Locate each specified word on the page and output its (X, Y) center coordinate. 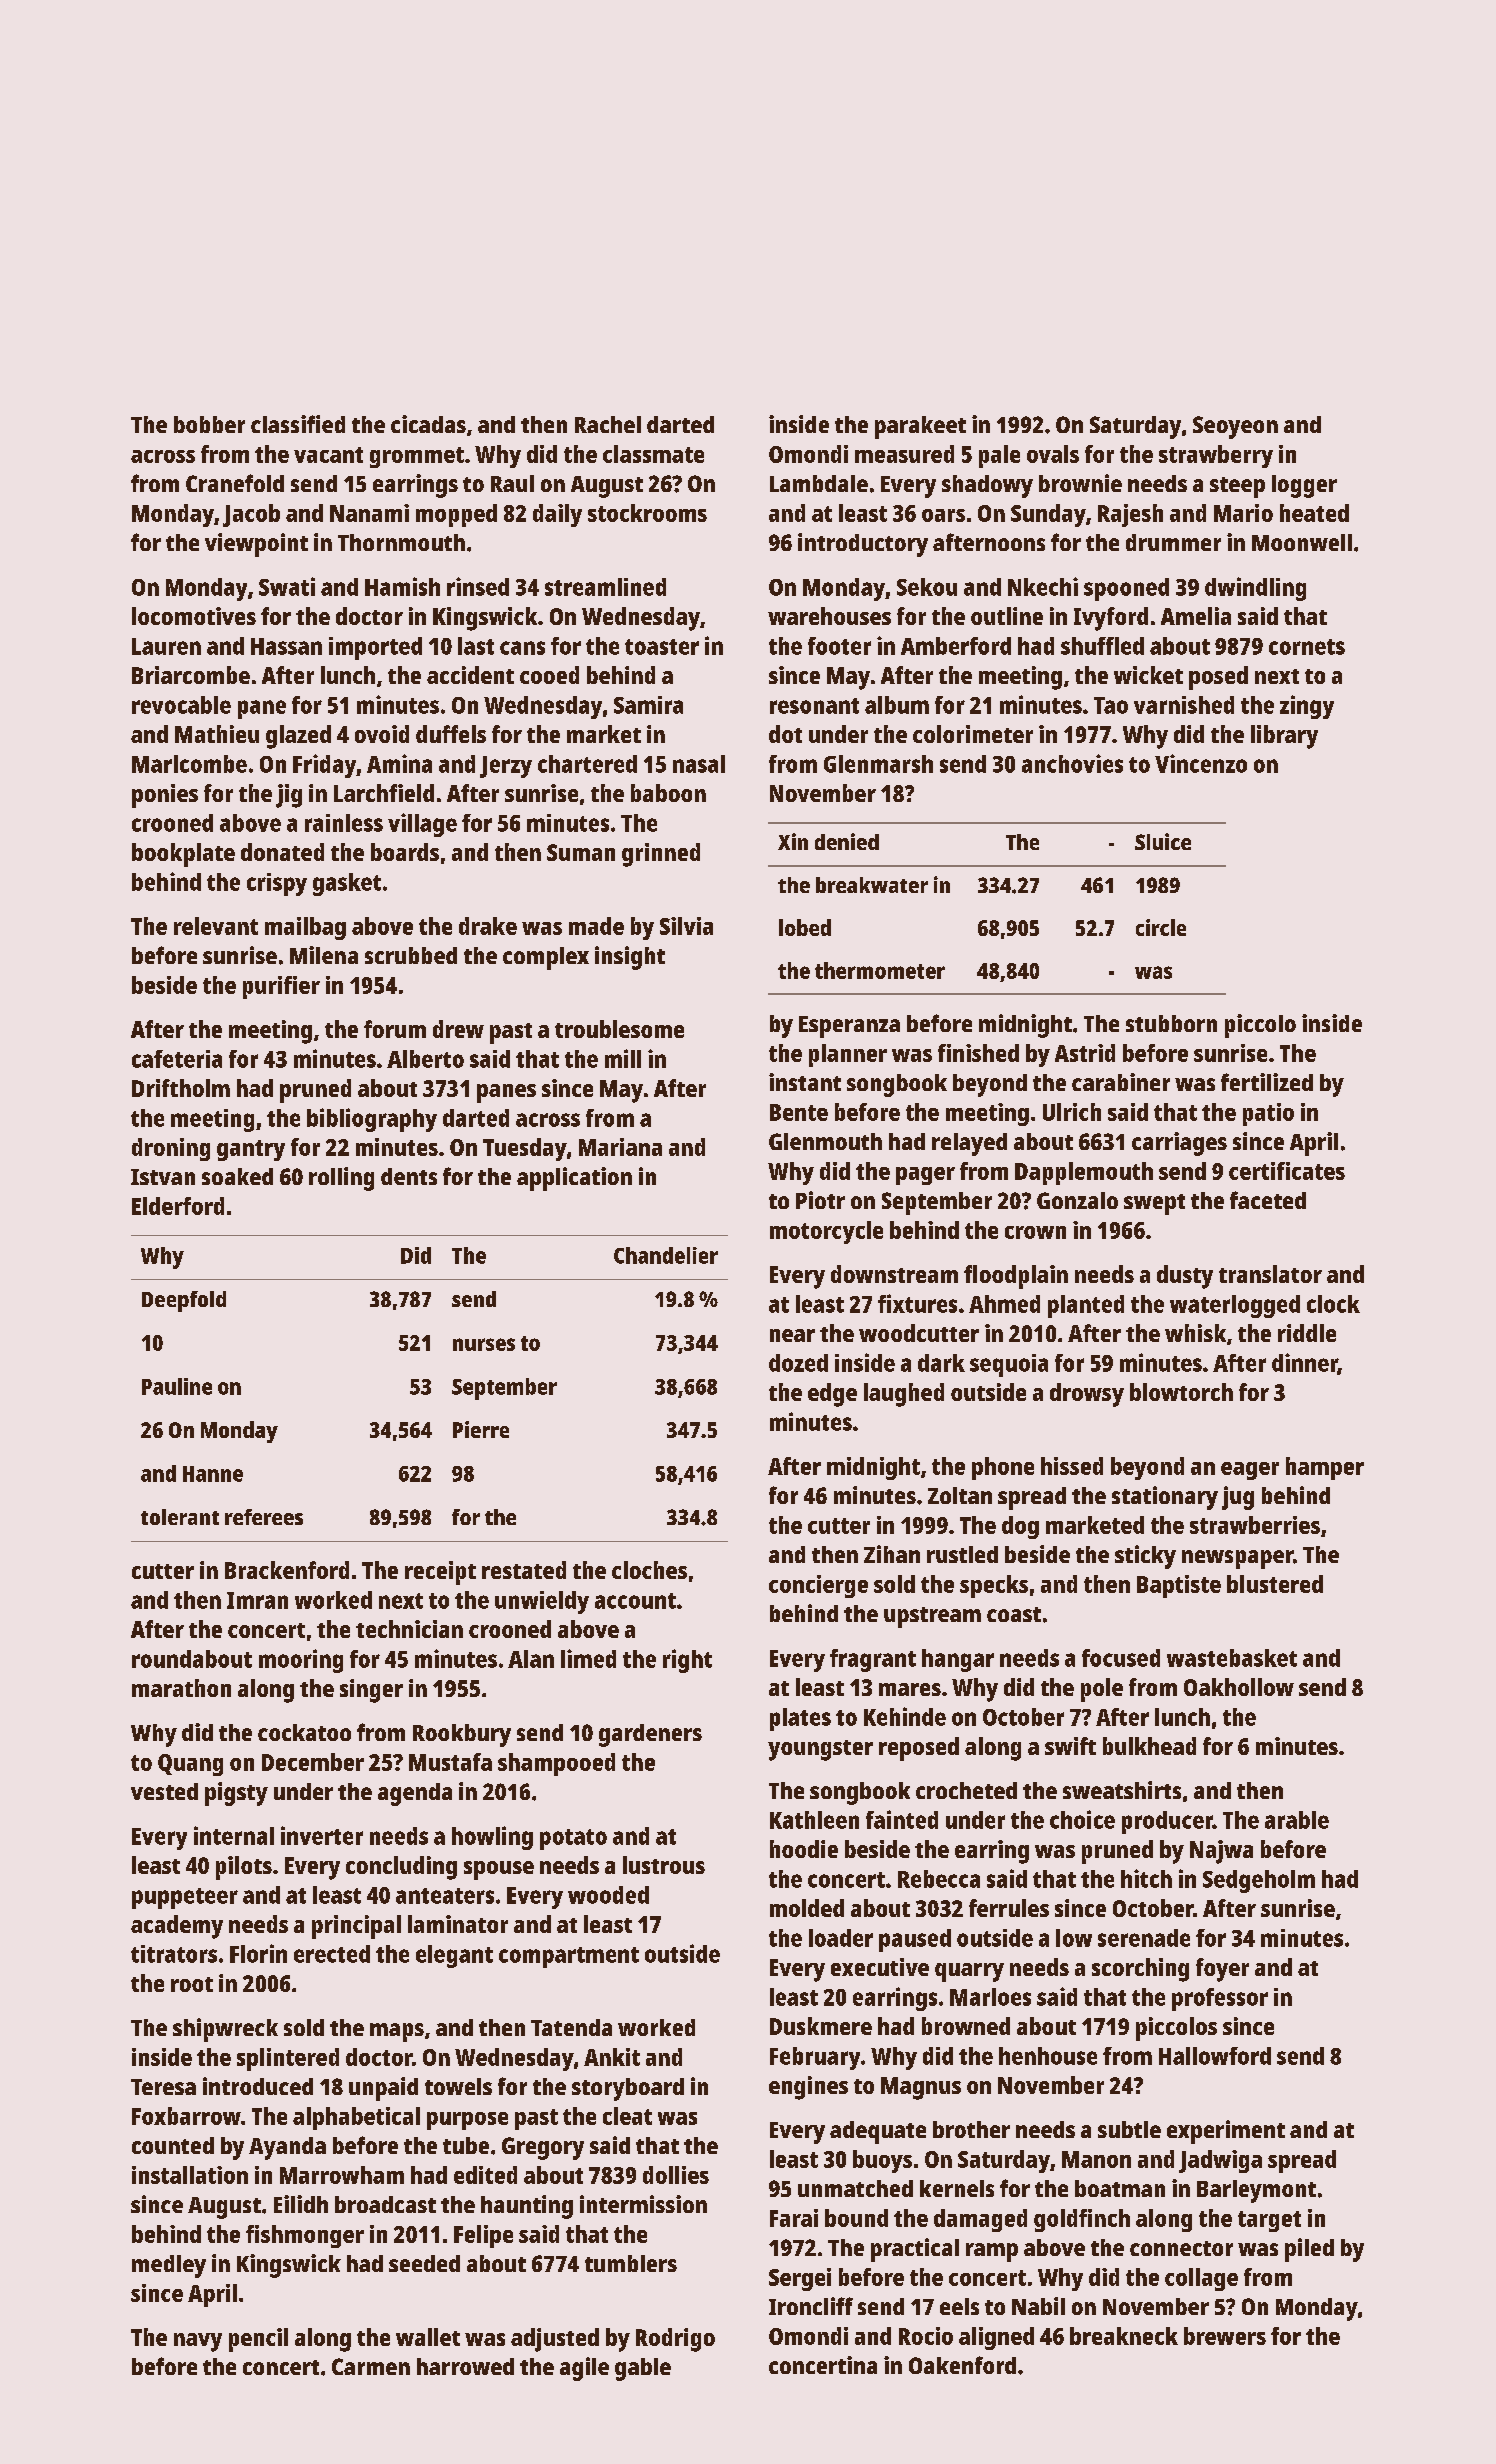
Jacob (251, 515)
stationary (1165, 1498)
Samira (648, 705)
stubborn (1171, 1023)
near (792, 1335)
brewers (1225, 2336)
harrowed (465, 2366)
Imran (257, 1600)
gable (643, 2369)
